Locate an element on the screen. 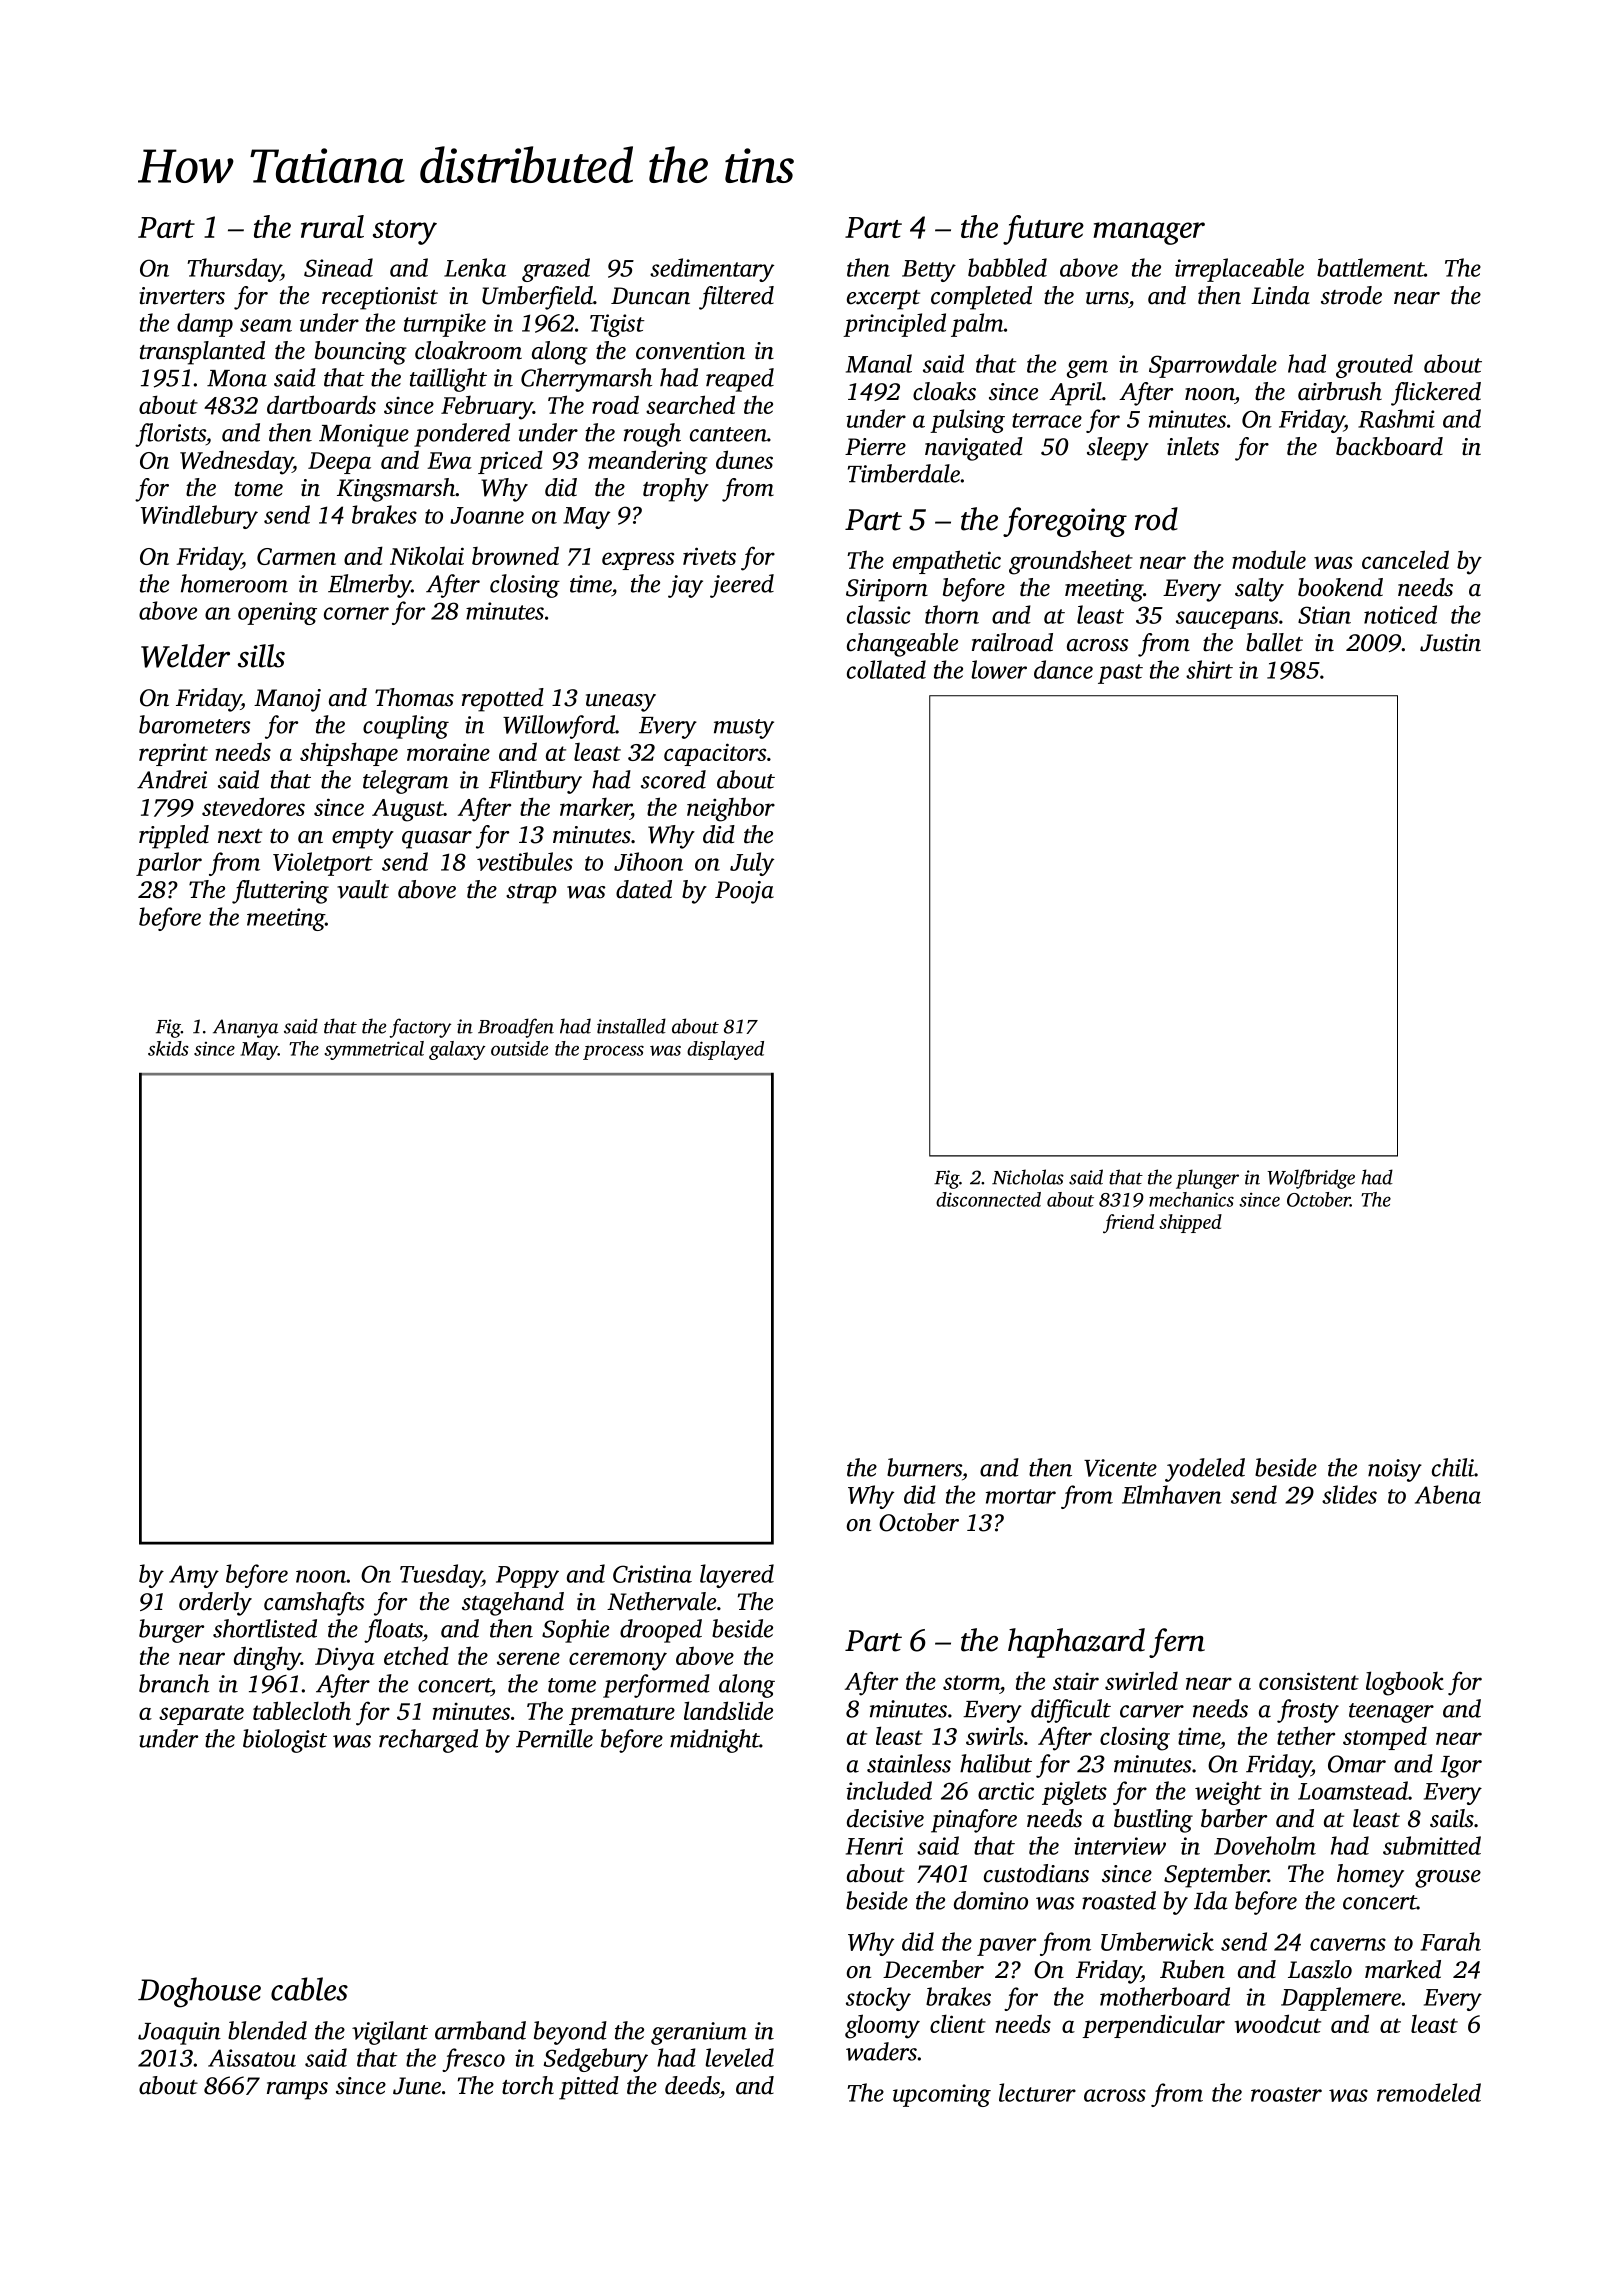 Image resolution: width=1620 pixels, height=2292 pixels. leveled is located at coordinates (739, 2057).
